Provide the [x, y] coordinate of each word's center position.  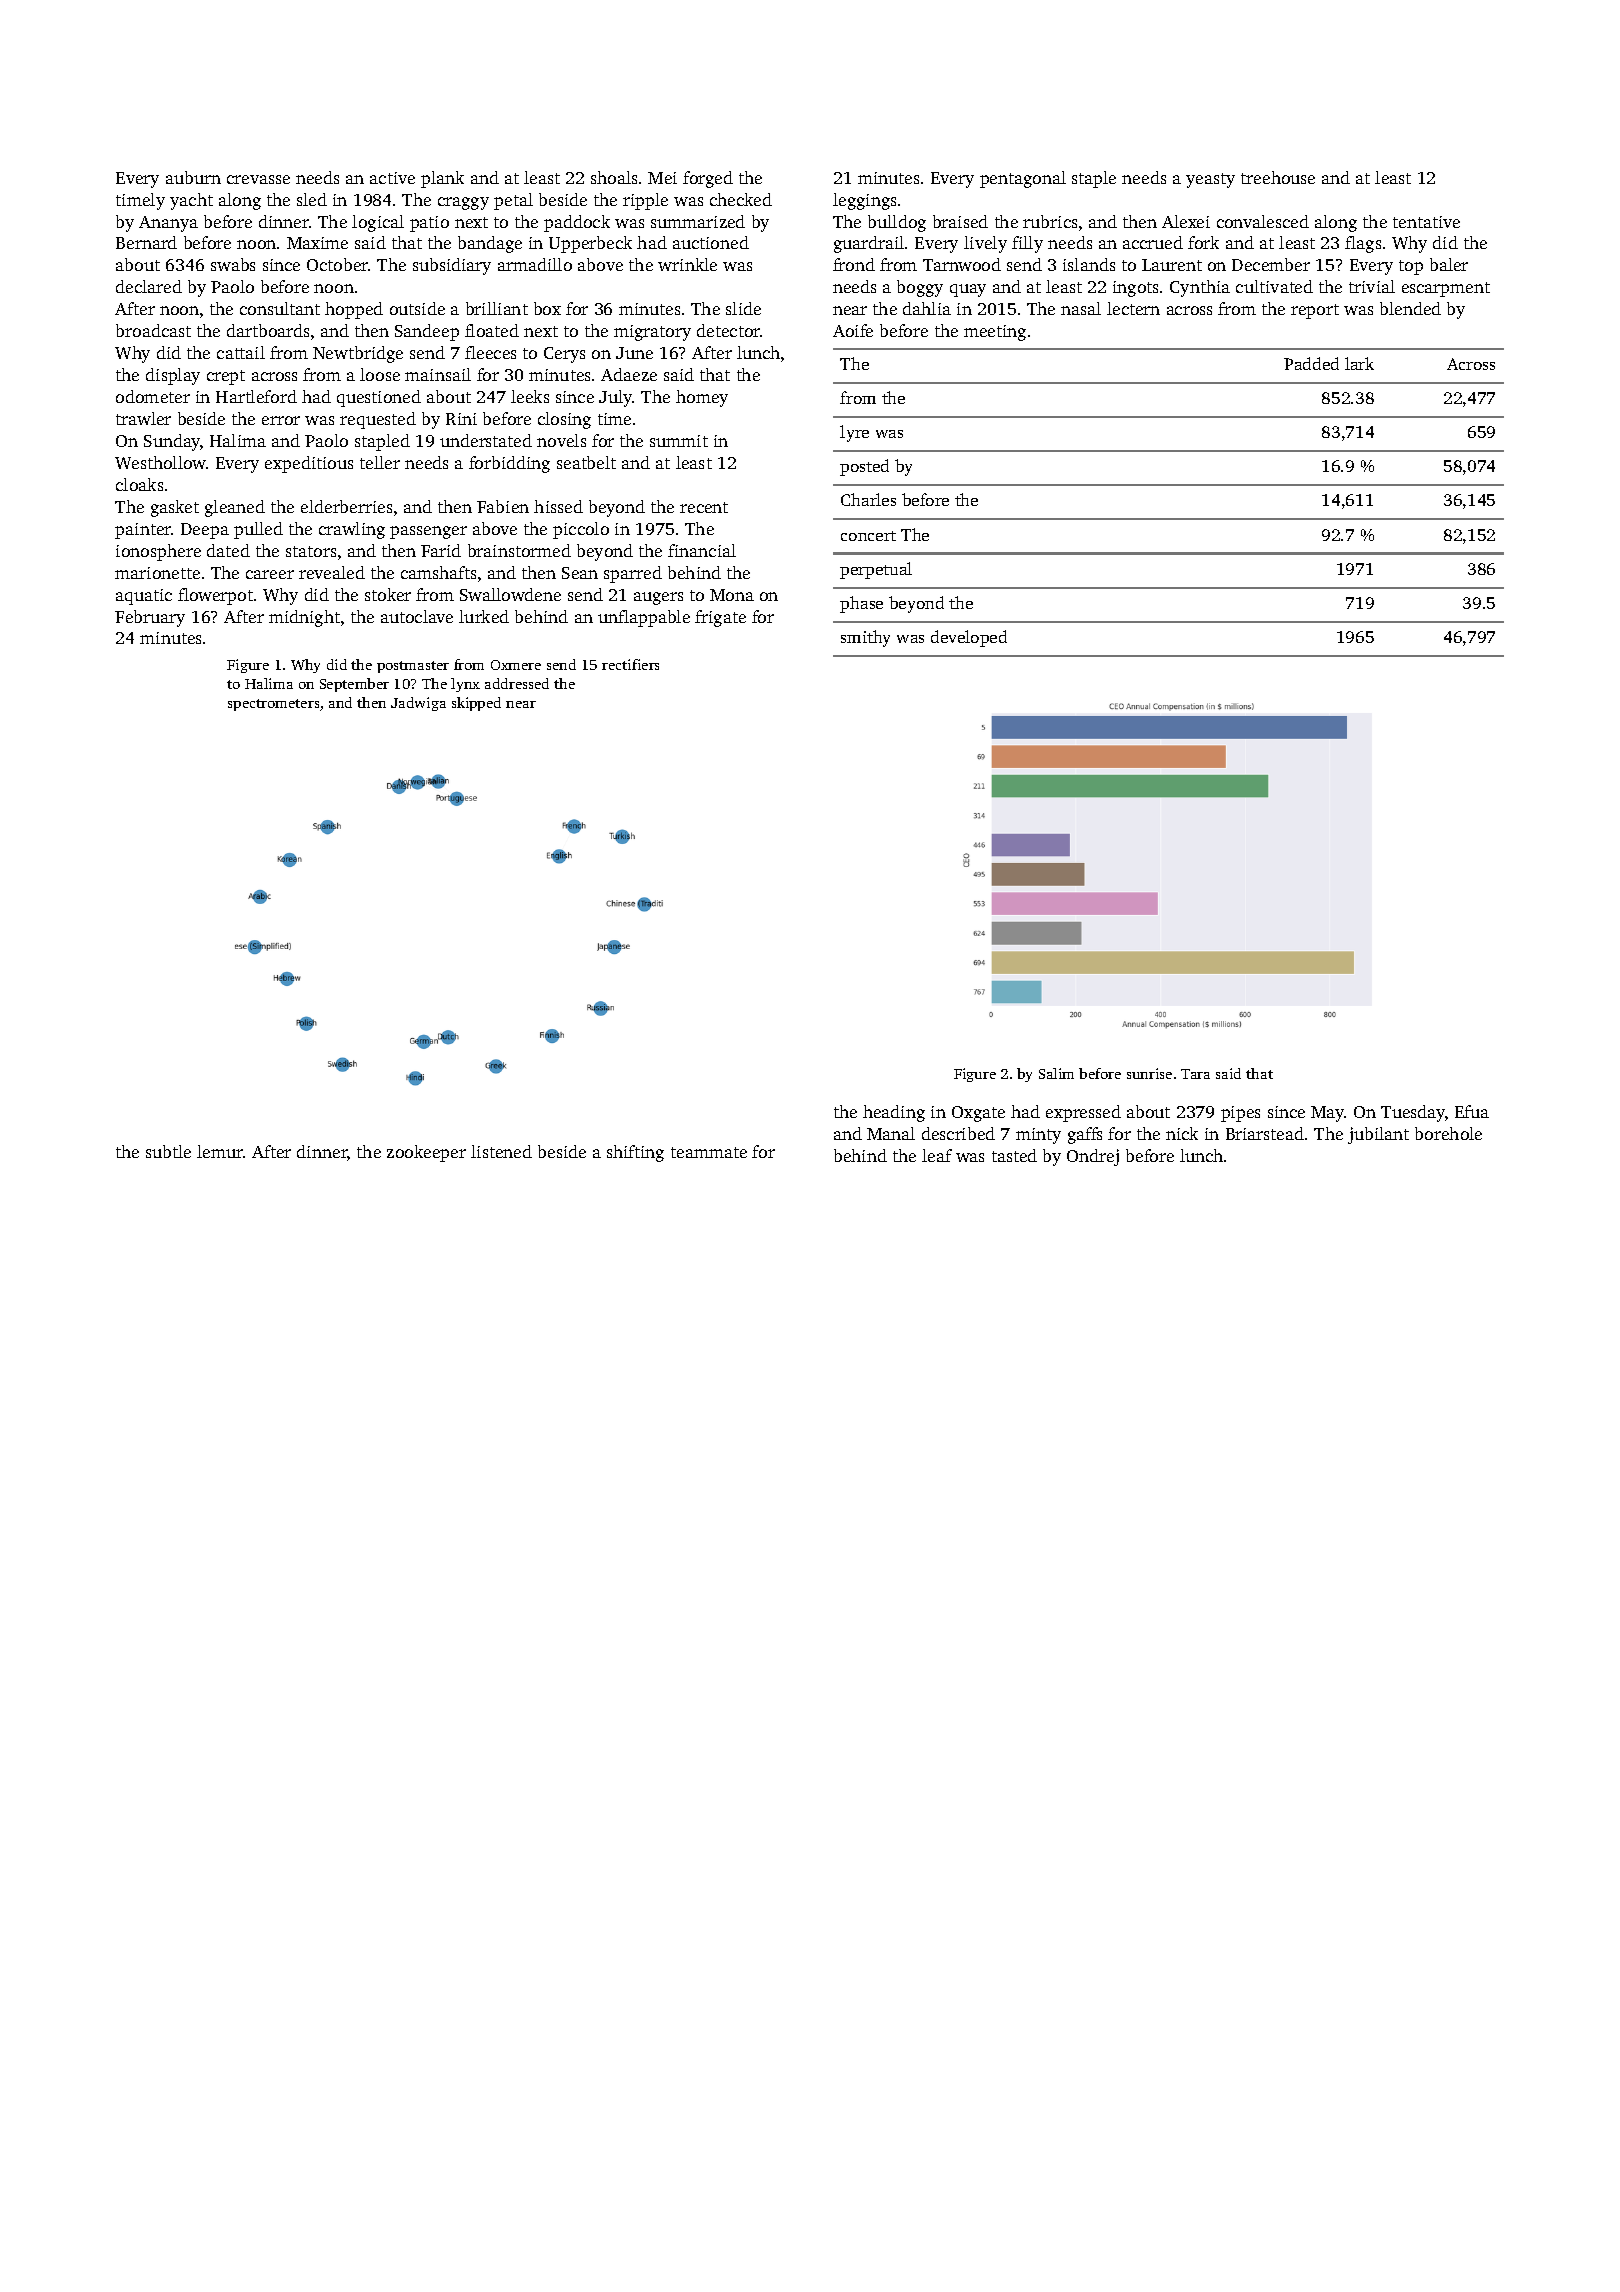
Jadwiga [418, 704]
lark [1359, 363]
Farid [441, 550]
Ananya [168, 224]
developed [969, 638]
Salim [1056, 1073]
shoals [614, 177]
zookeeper [426, 1153]
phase [861, 604]
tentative [1426, 222]
